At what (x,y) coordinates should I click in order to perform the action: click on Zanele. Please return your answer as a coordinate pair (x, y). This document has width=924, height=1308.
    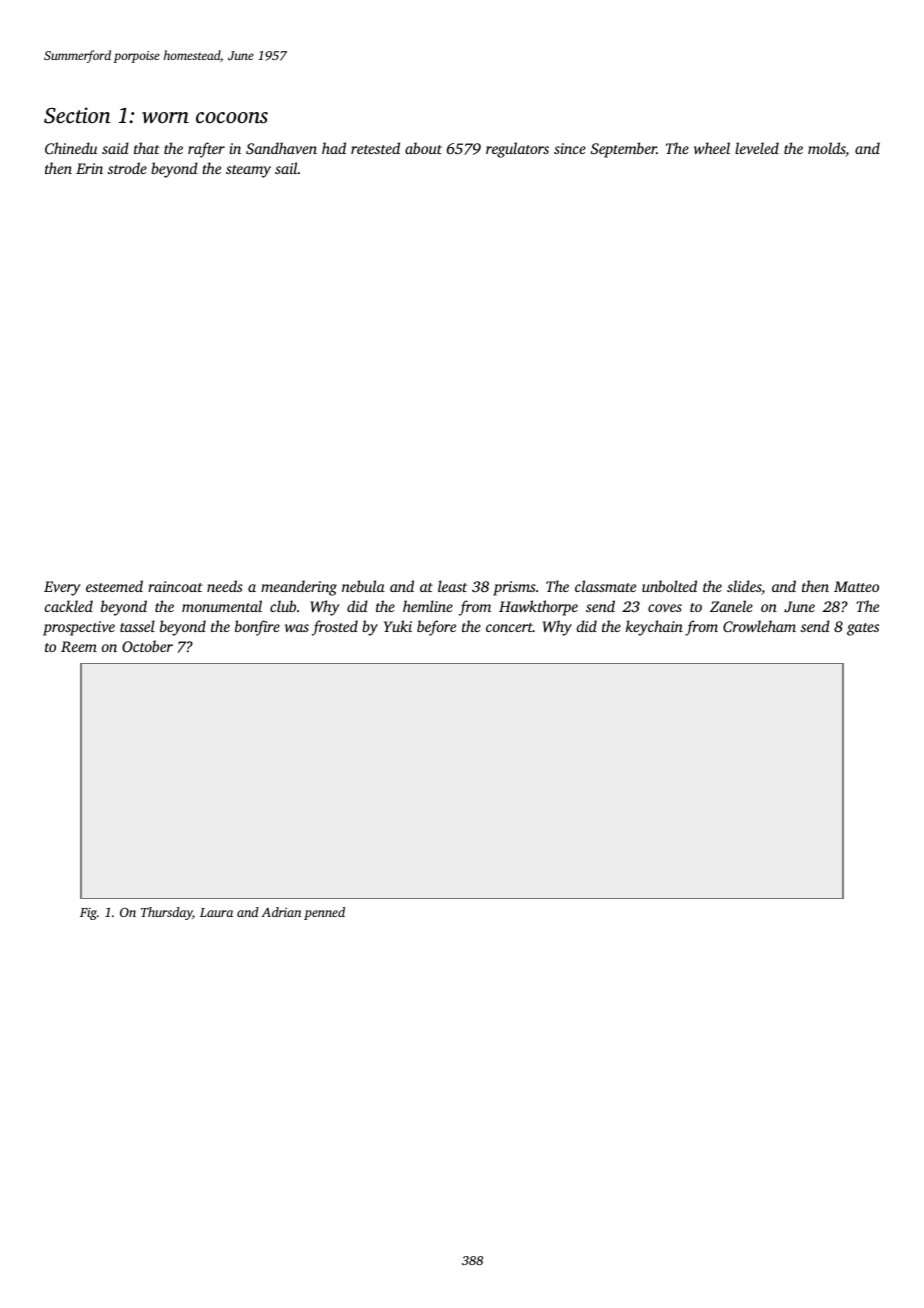
    Looking at the image, I should click on (731, 606).
